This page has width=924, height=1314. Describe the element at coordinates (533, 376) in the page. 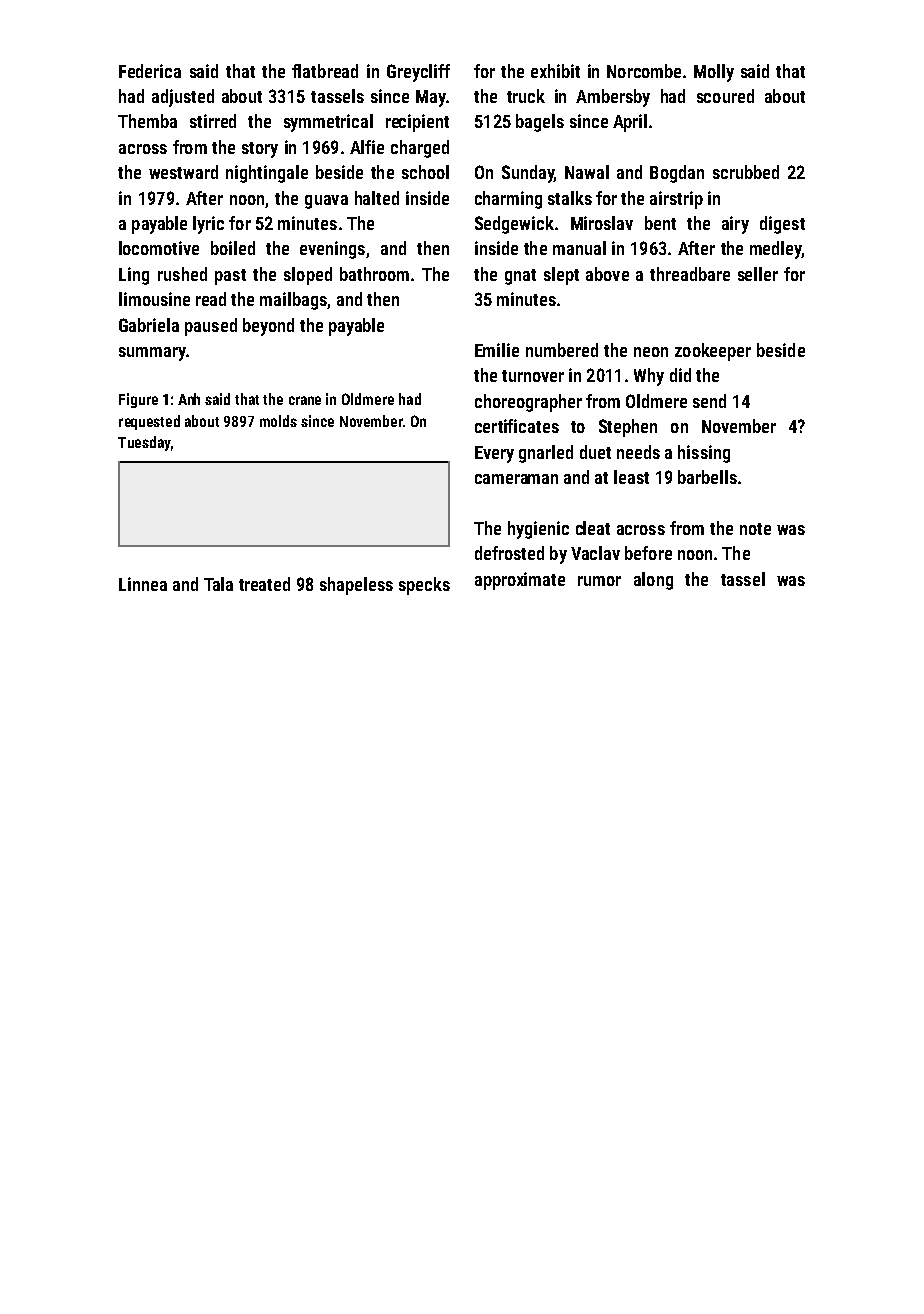

I see `turnover` at that location.
